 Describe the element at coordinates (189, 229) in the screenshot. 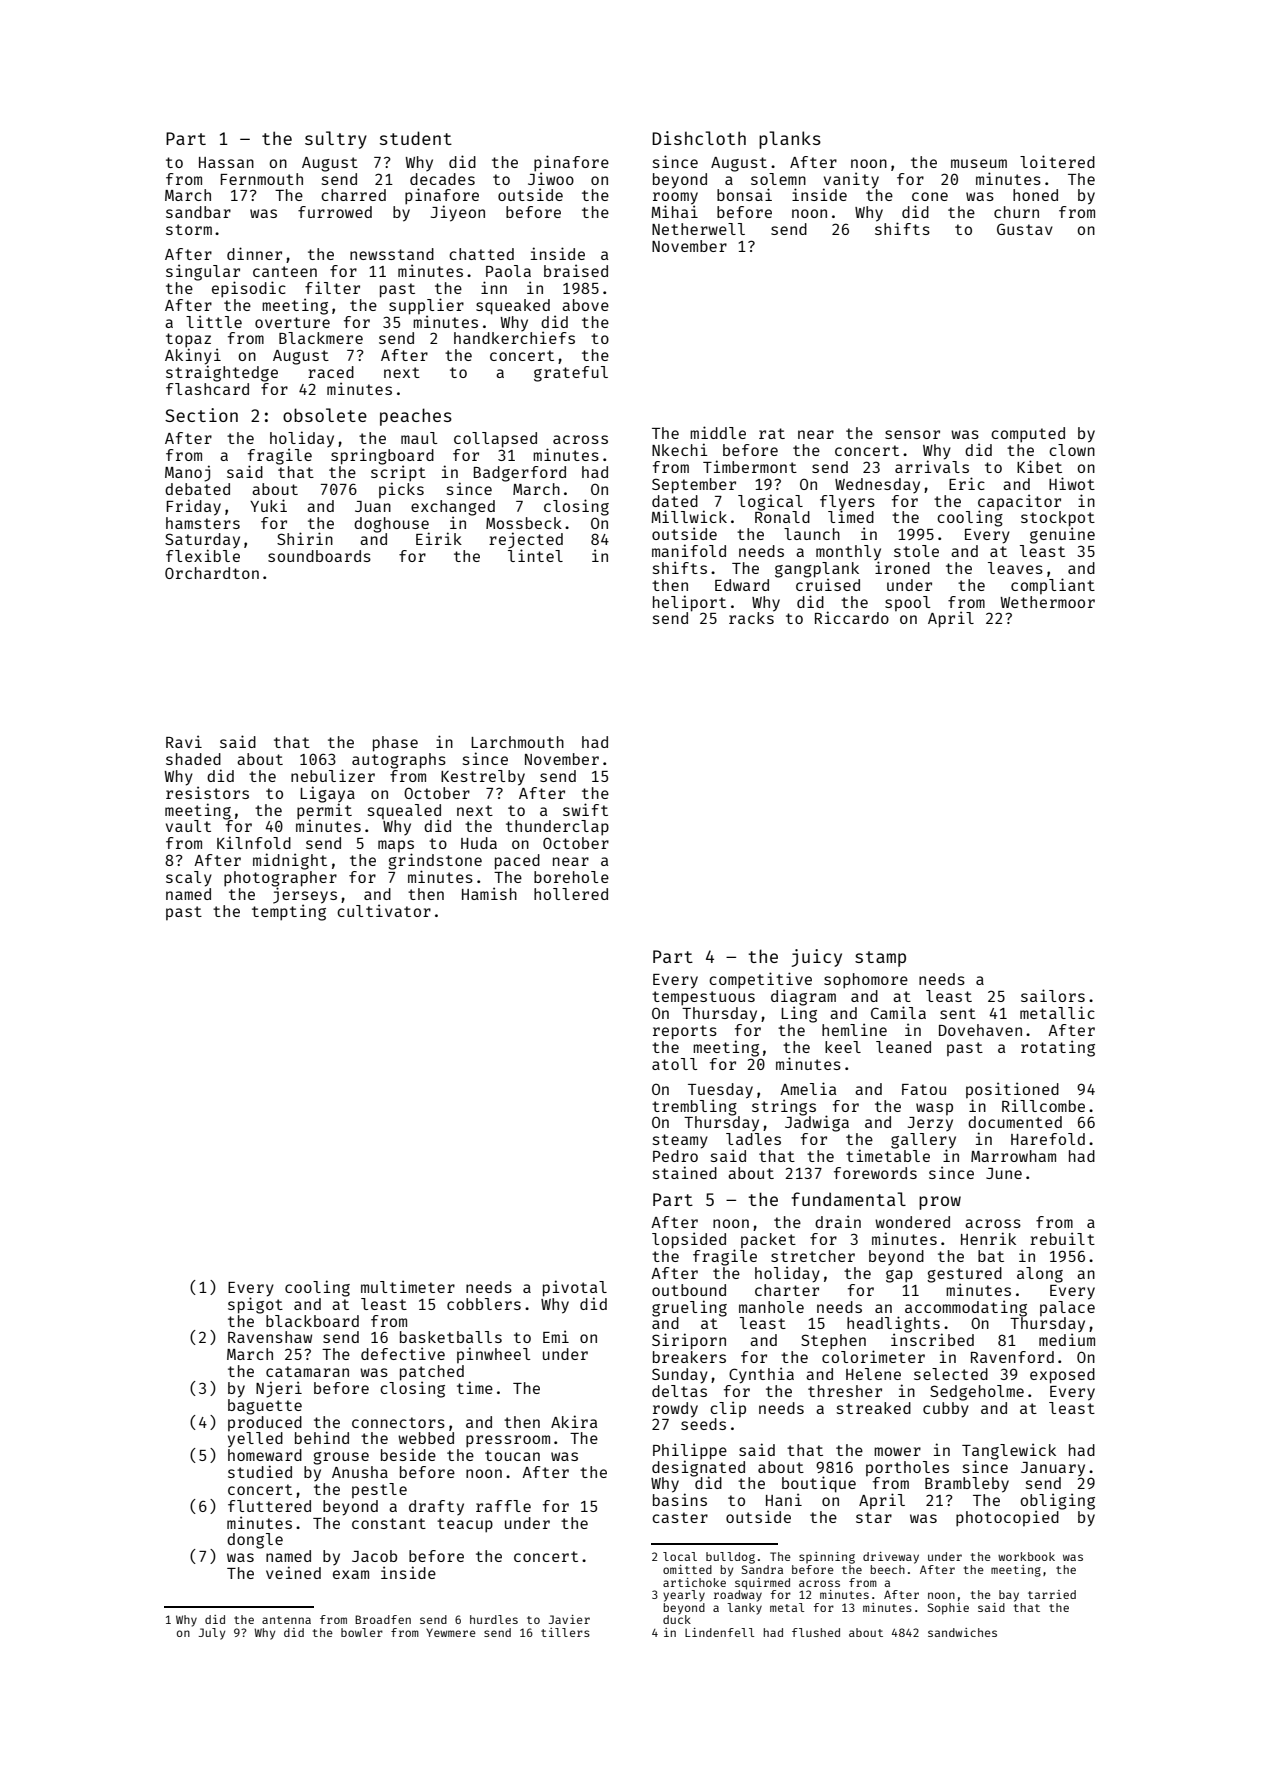

I see `storm` at that location.
